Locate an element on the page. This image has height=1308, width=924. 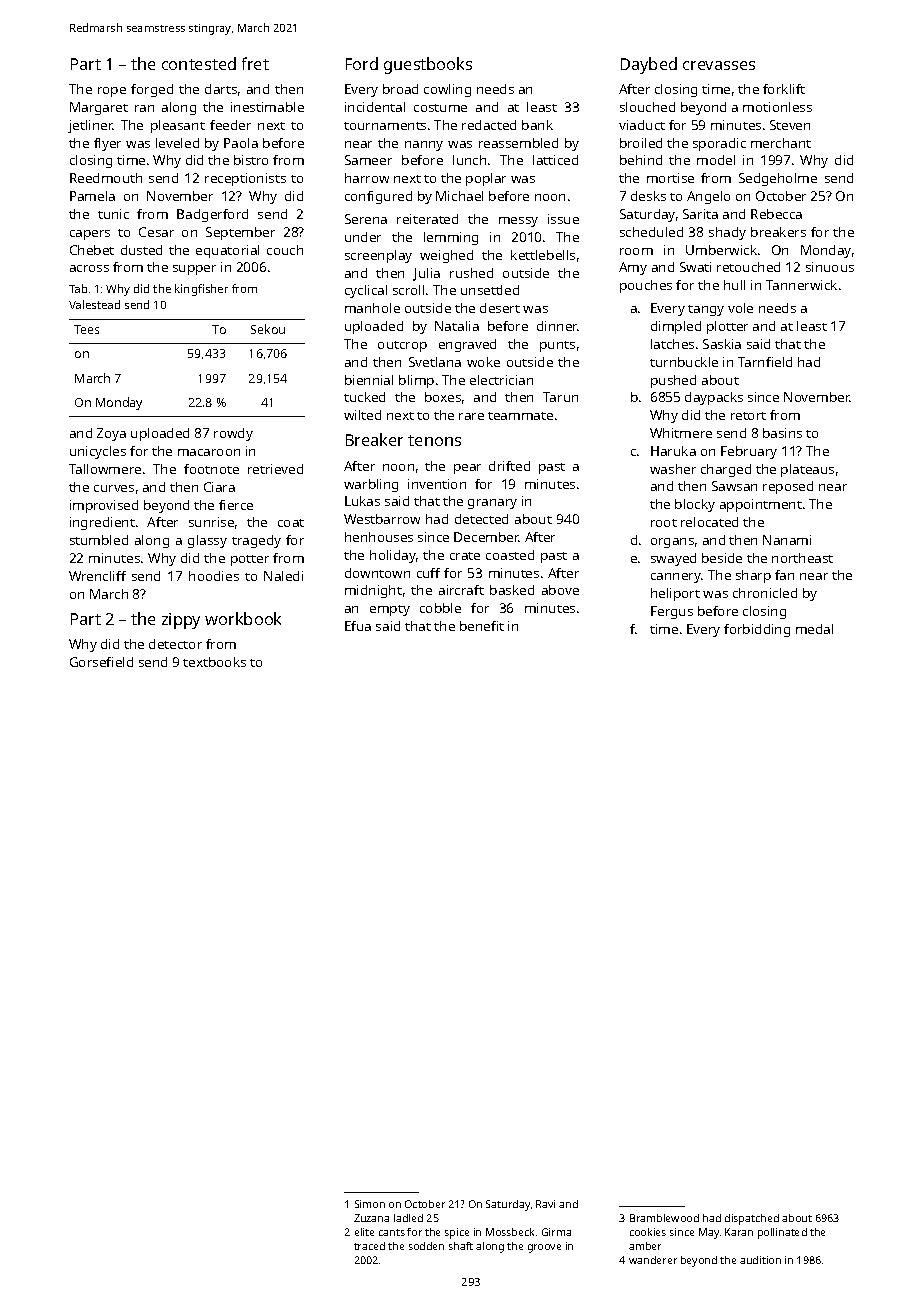
dispatched is located at coordinates (752, 1219).
